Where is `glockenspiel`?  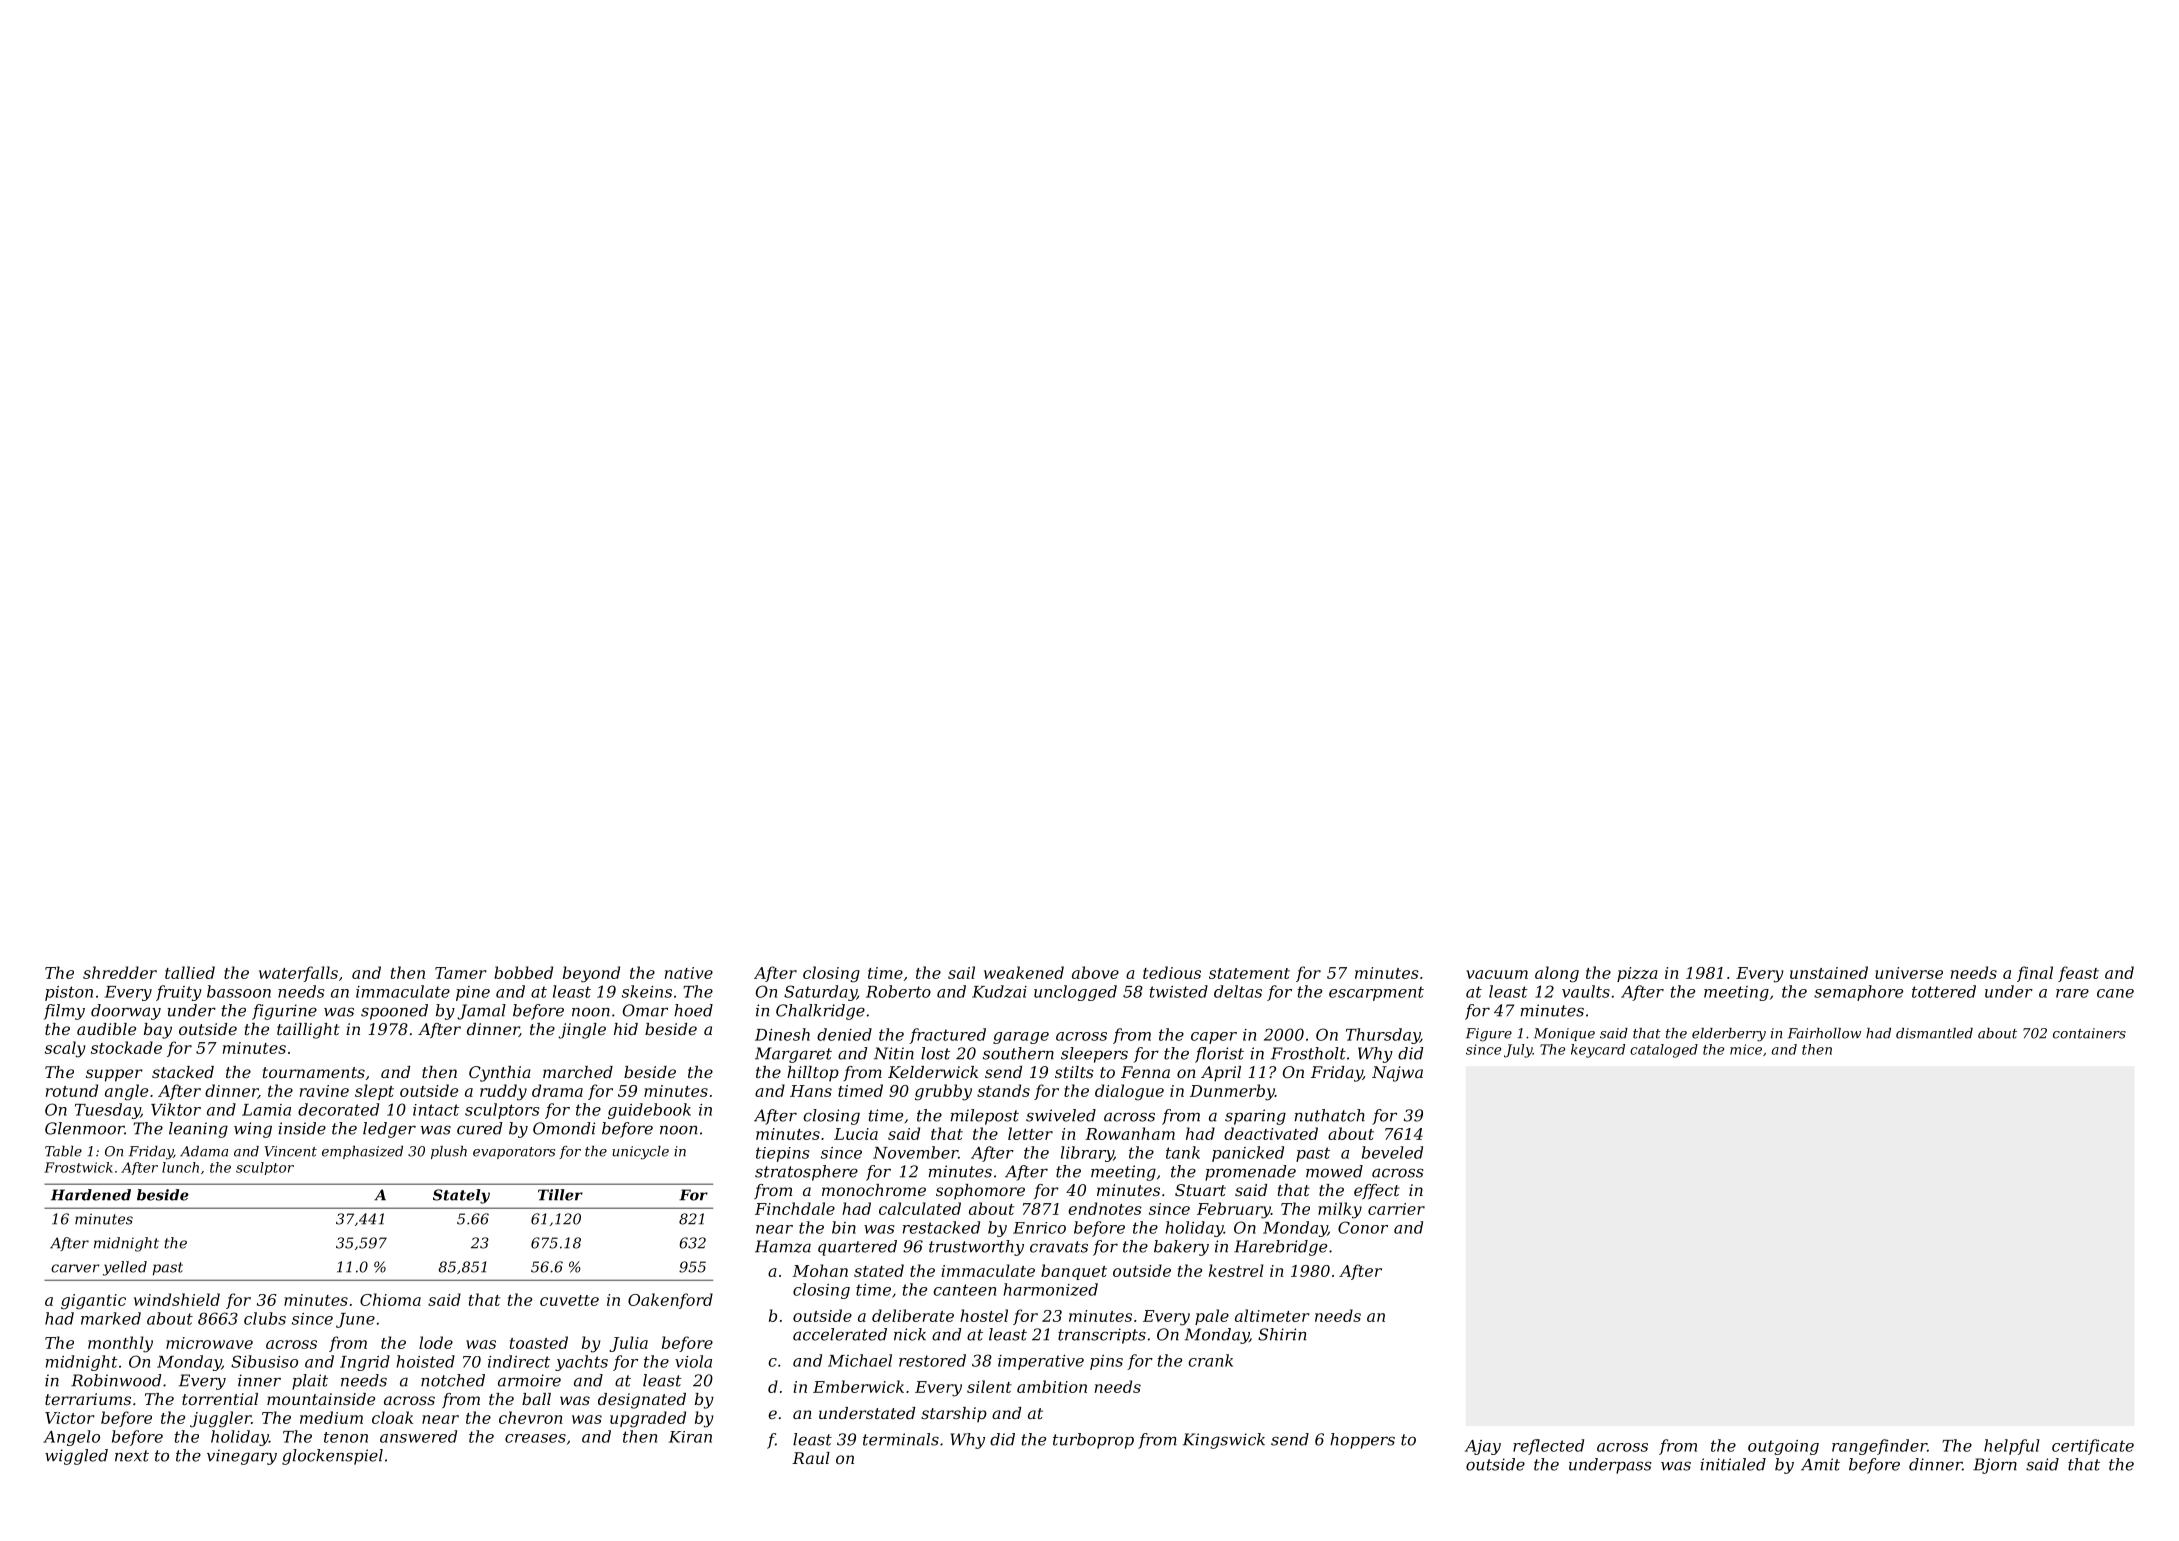 glockenspiel is located at coordinates (332, 1457).
